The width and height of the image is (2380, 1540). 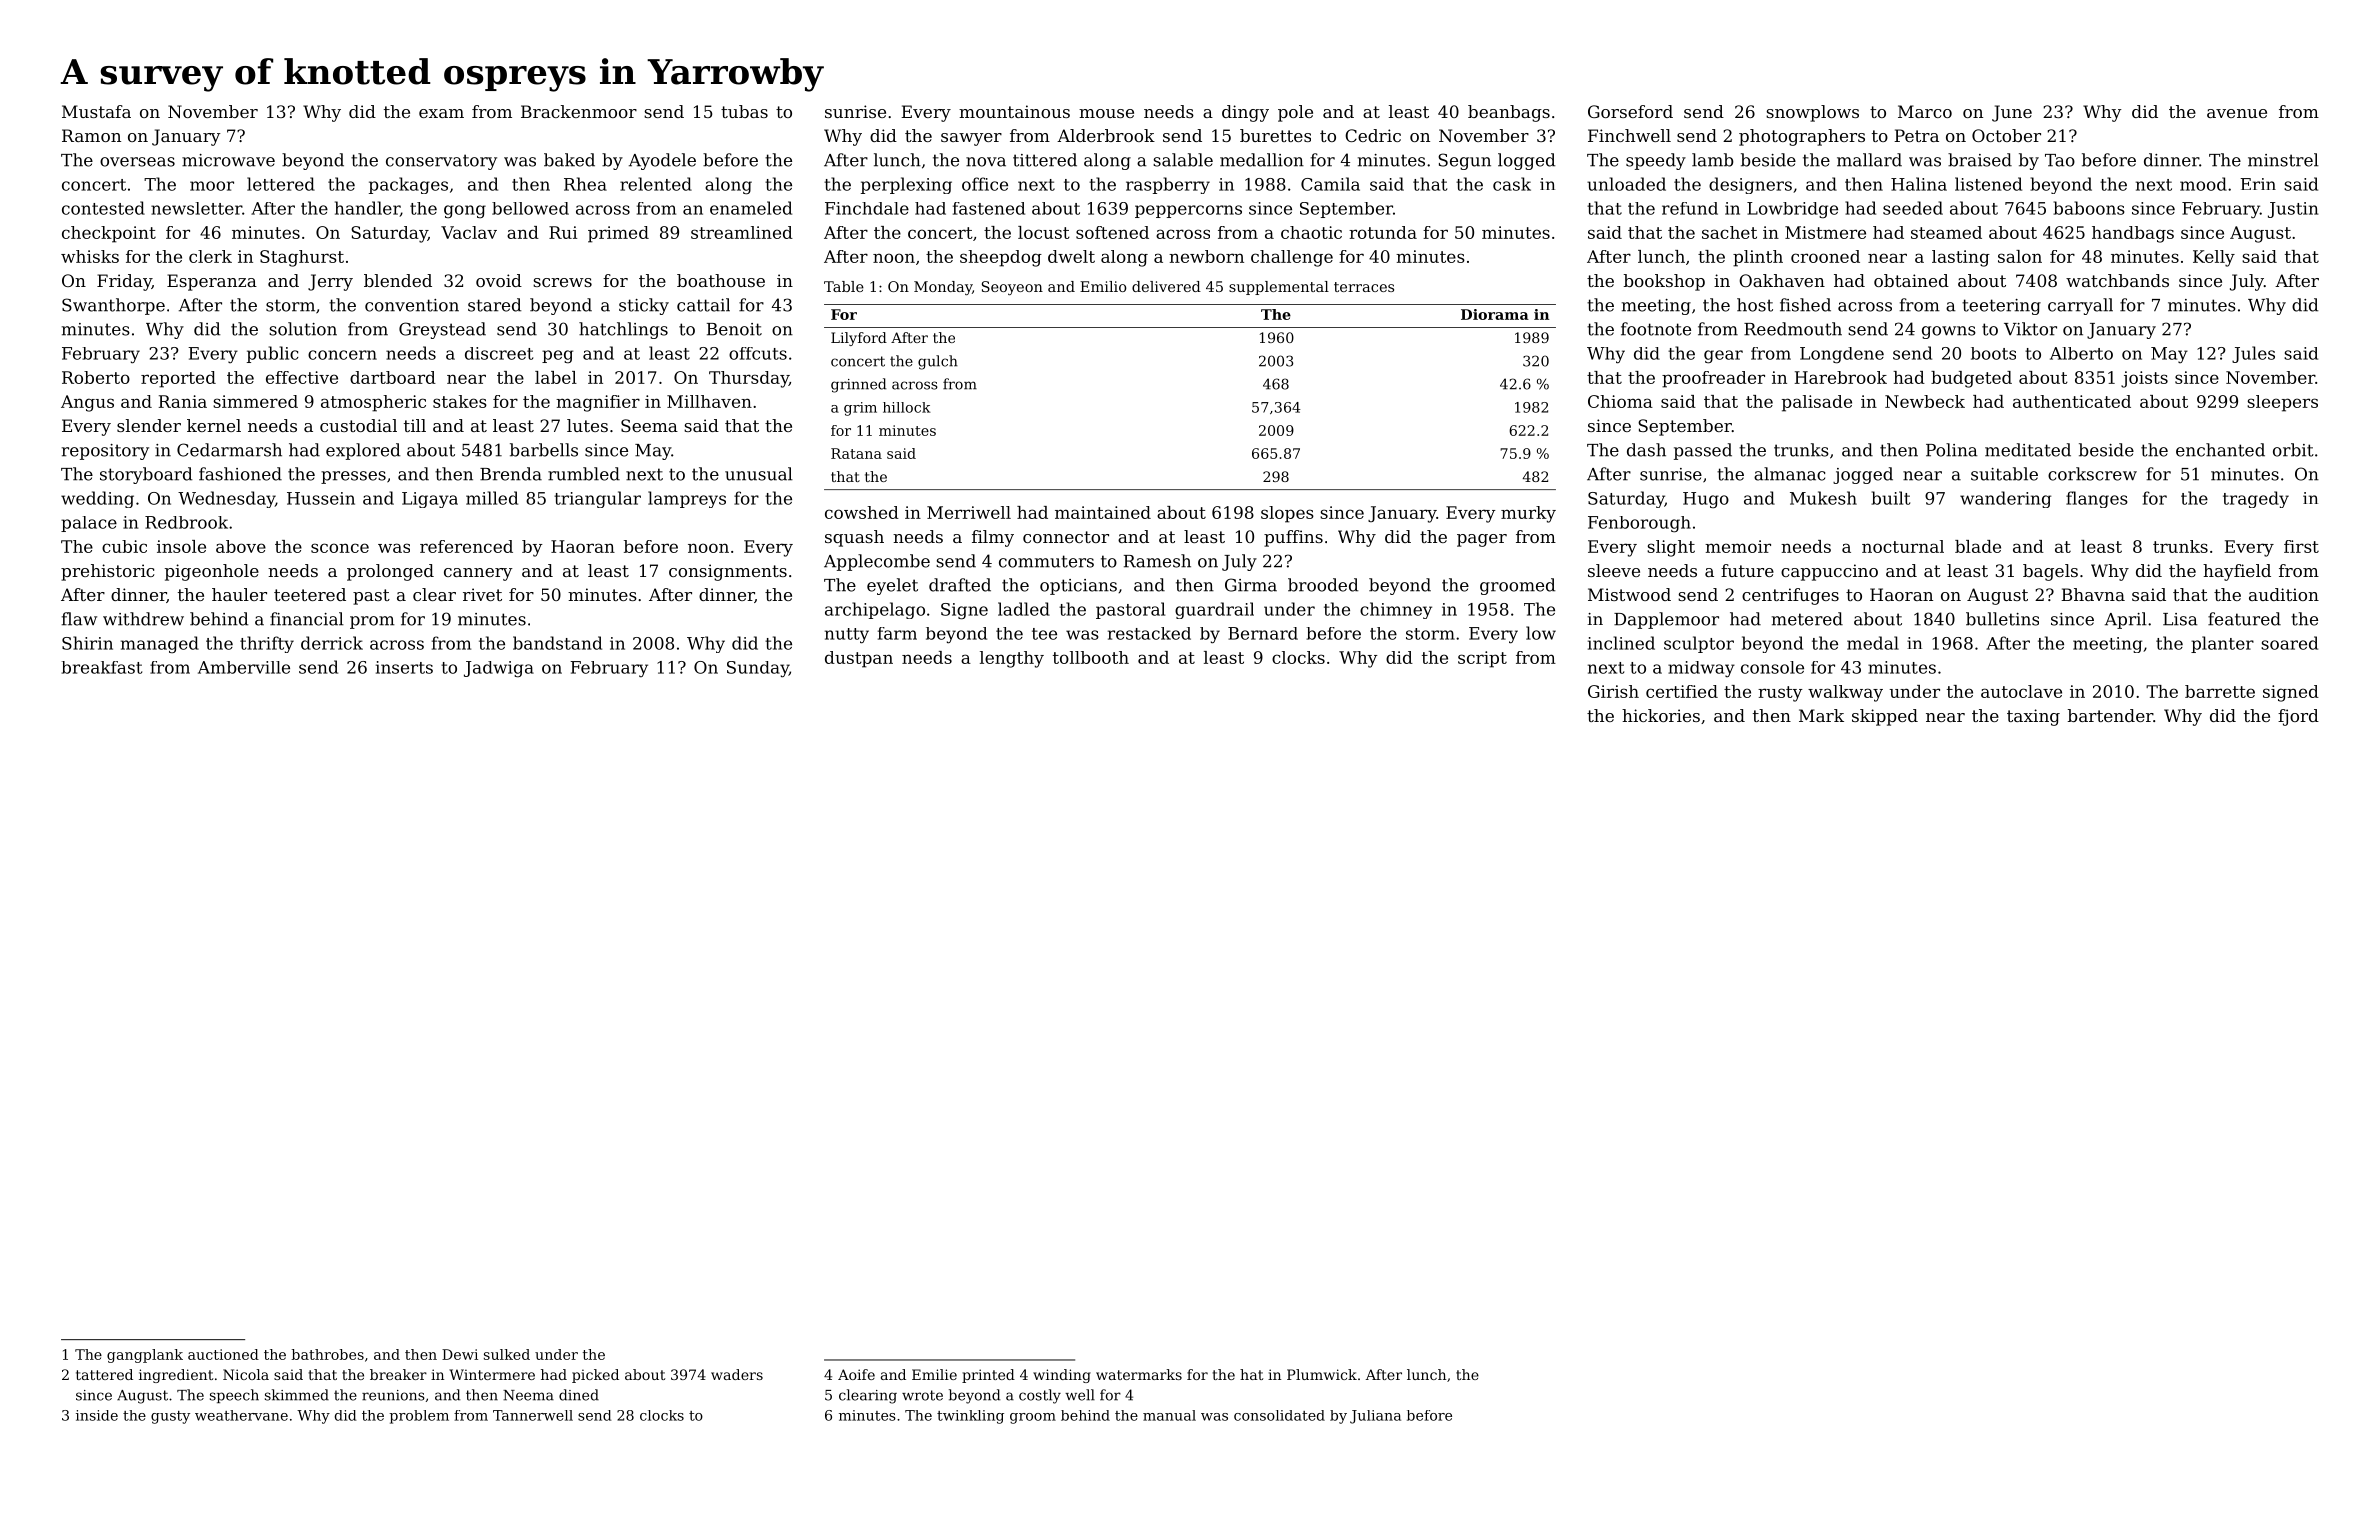 I want to click on slopes, so click(x=1287, y=514).
